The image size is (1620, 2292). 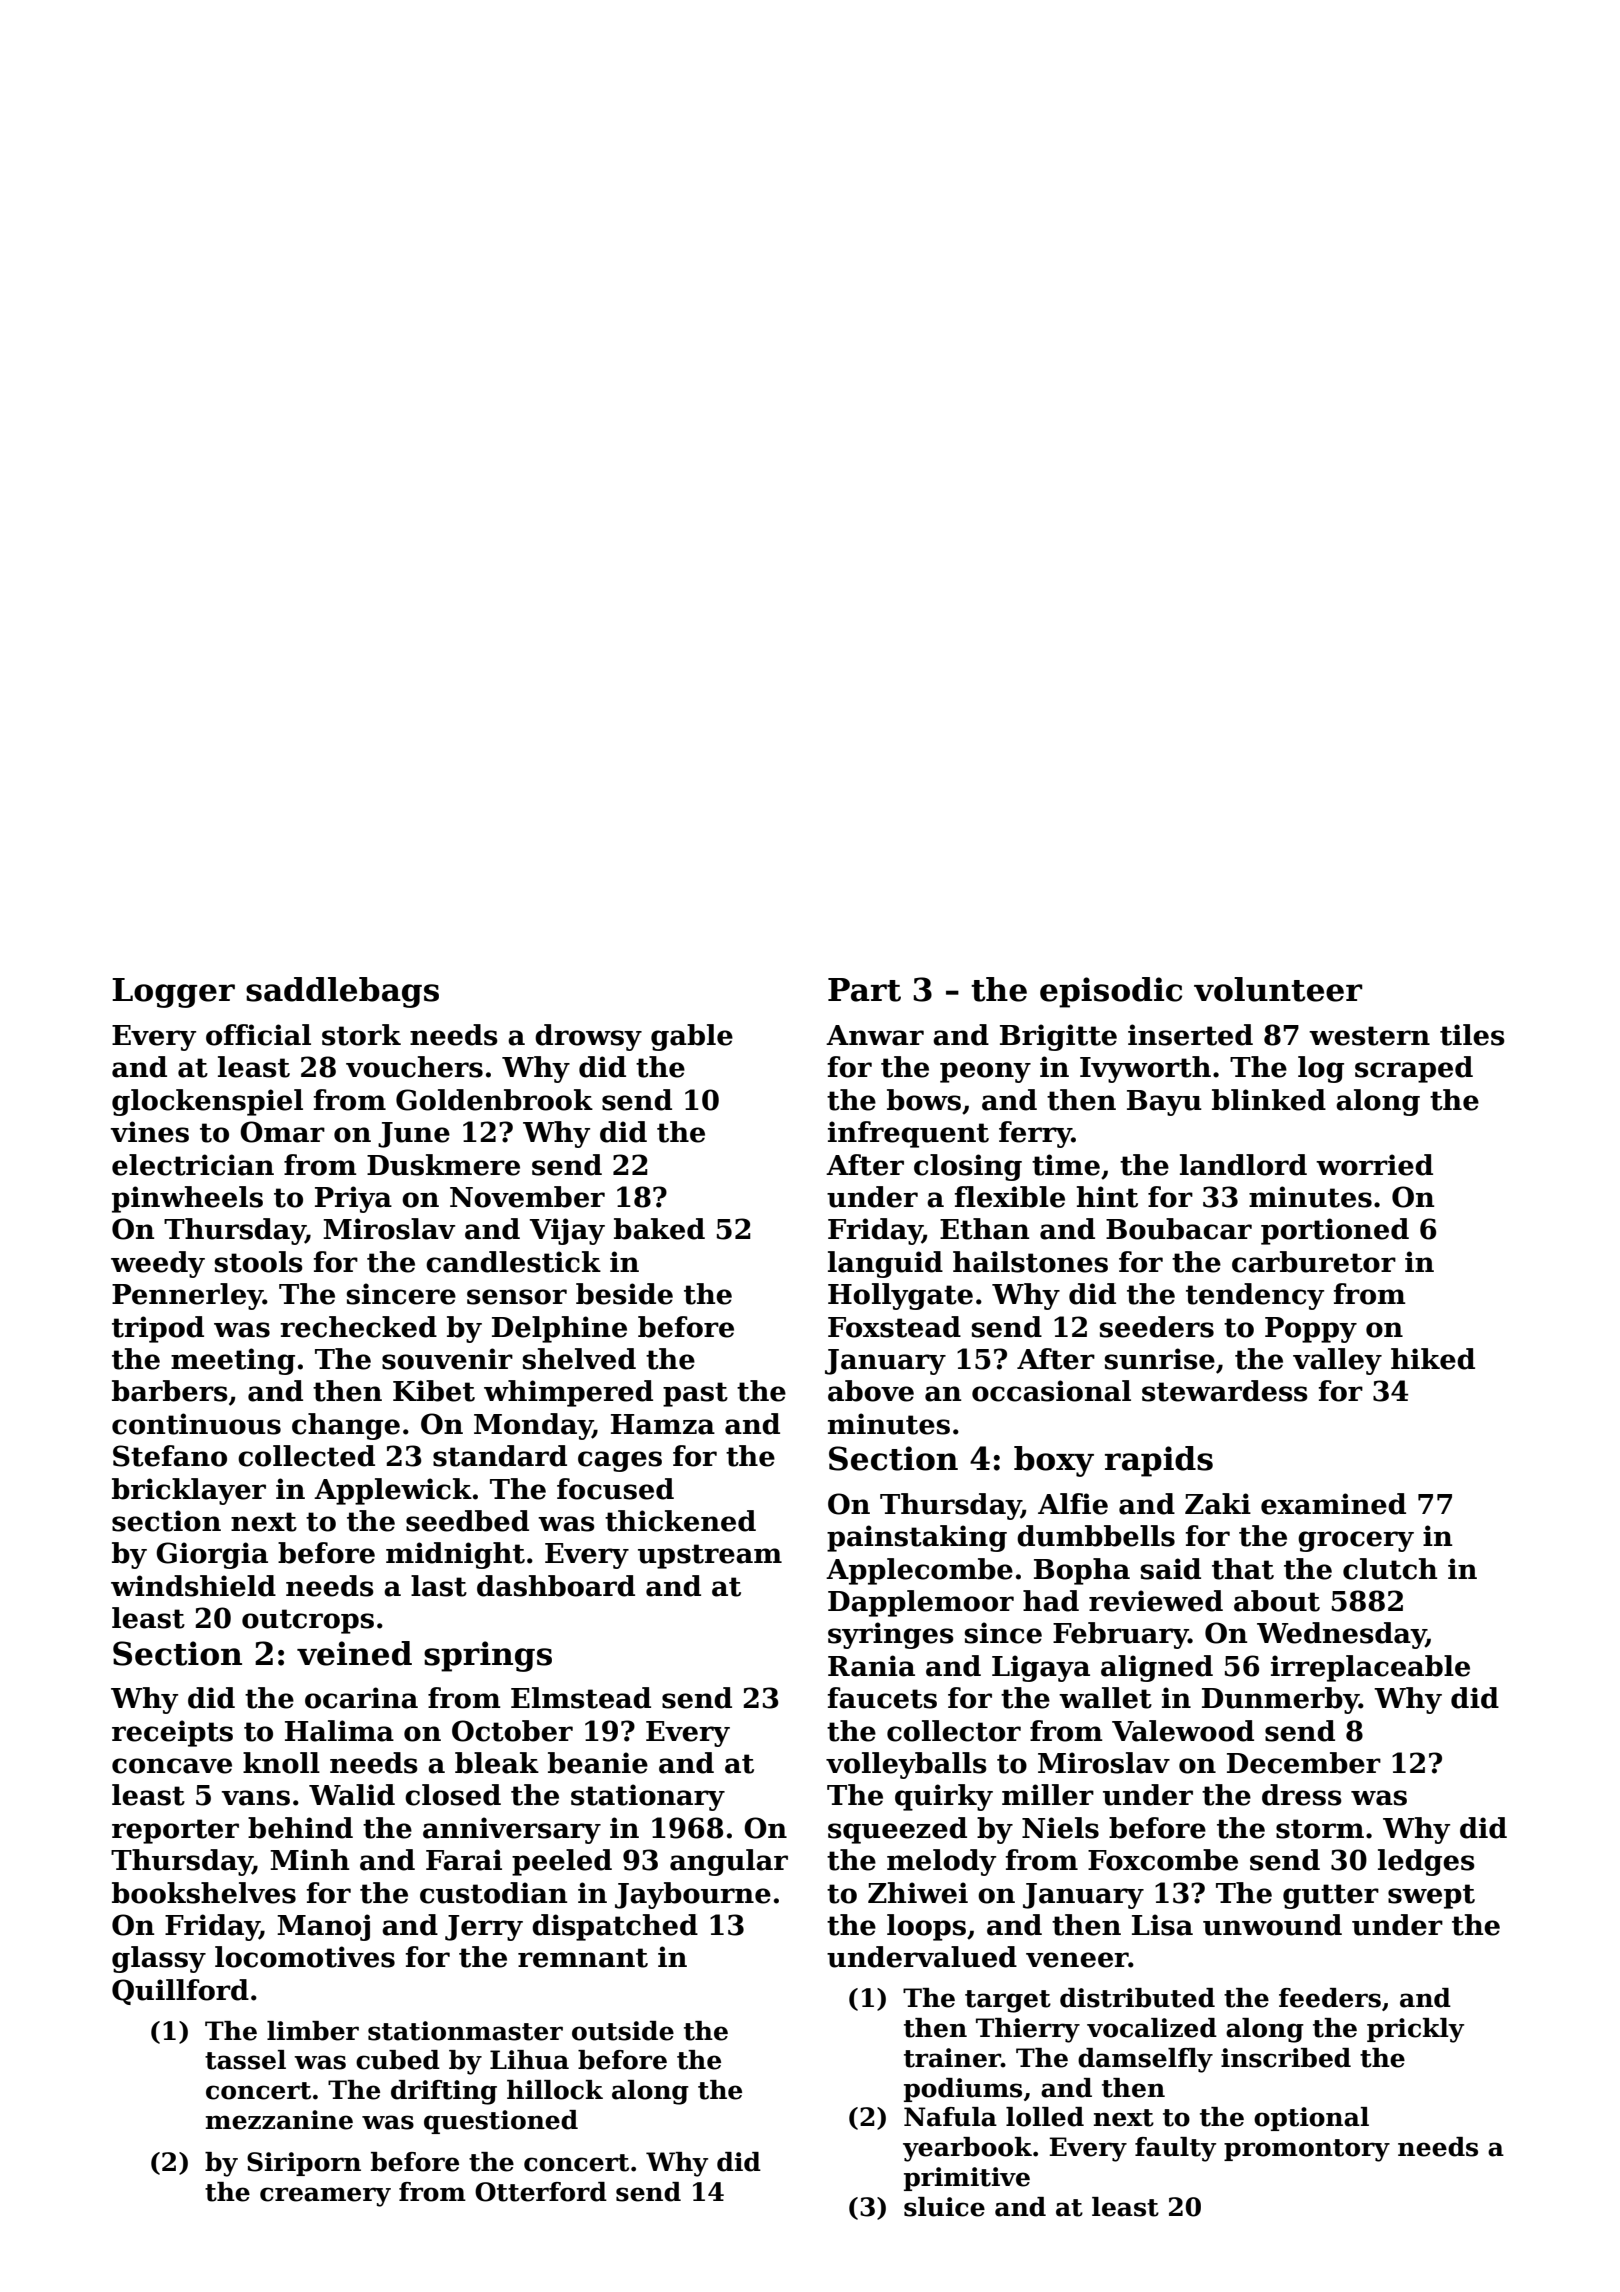 What do you see at coordinates (900, 1296) in the screenshot?
I see `Hollygate` at bounding box center [900, 1296].
